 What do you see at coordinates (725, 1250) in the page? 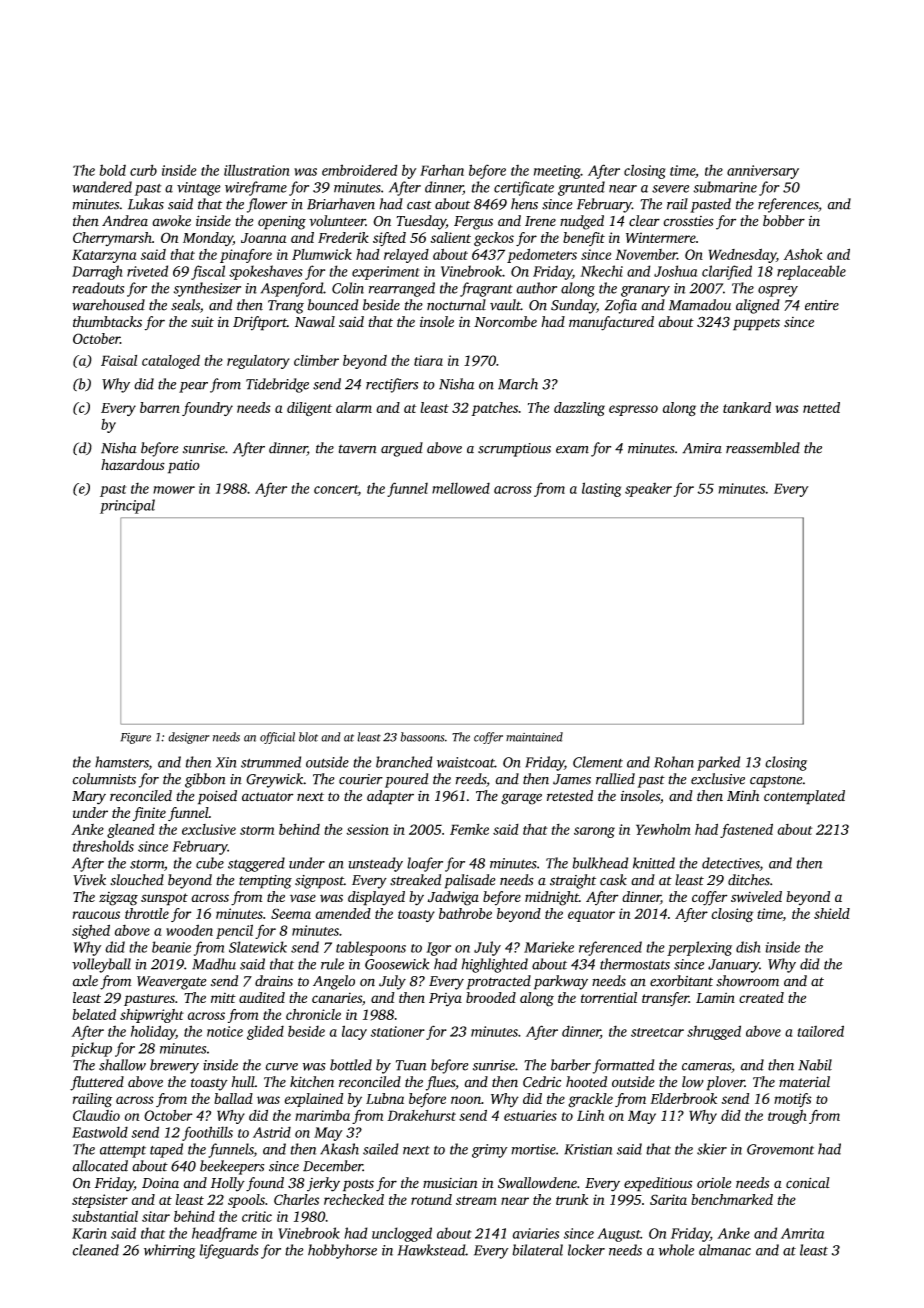
I see `almanac` at bounding box center [725, 1250].
